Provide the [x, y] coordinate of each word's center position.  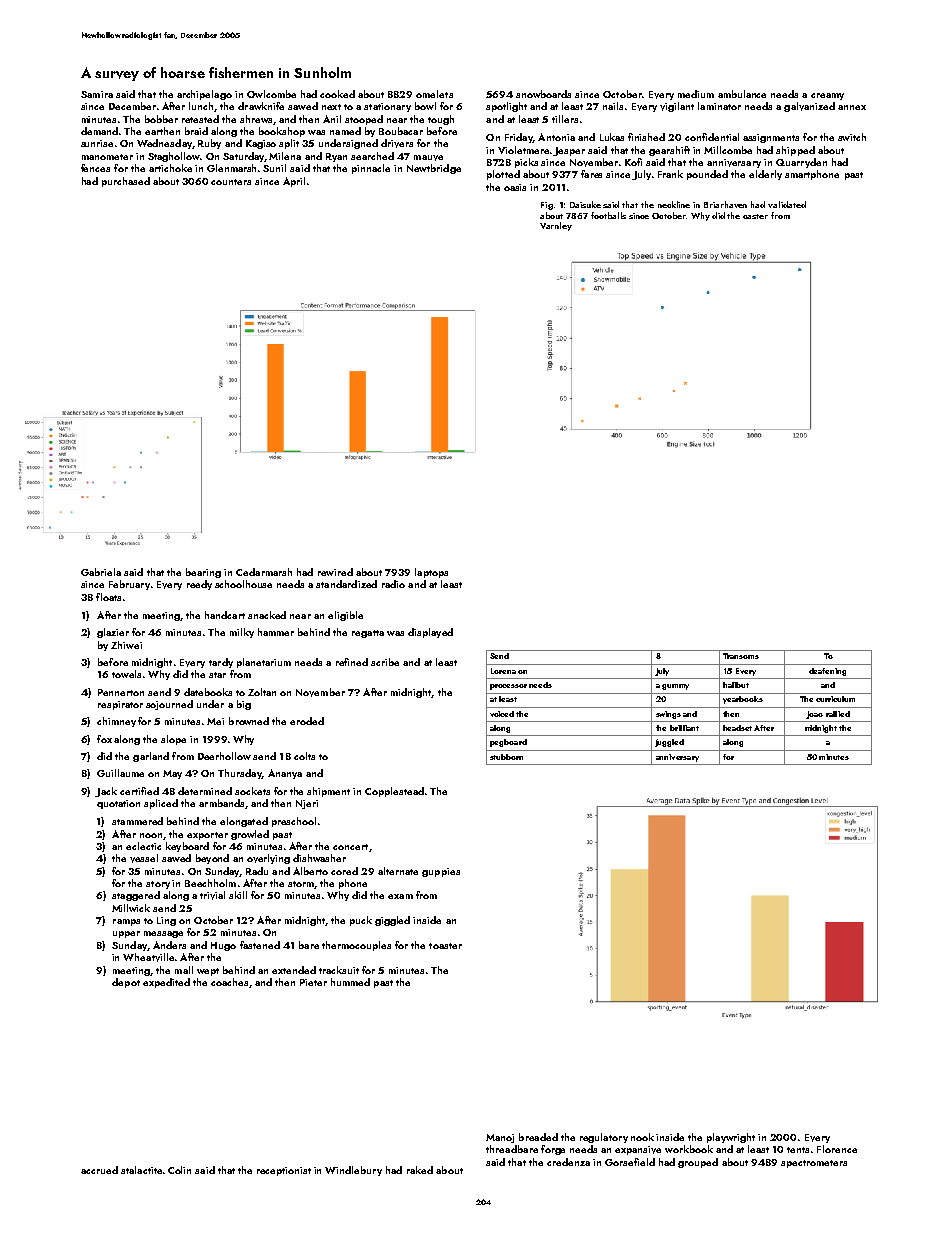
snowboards [543, 94]
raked [420, 1170]
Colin [179, 1170]
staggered [136, 896]
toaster [445, 946]
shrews [256, 119]
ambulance [742, 94]
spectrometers [814, 1164]
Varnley [556, 226]
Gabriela [101, 572]
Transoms [741, 656]
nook [642, 1137]
